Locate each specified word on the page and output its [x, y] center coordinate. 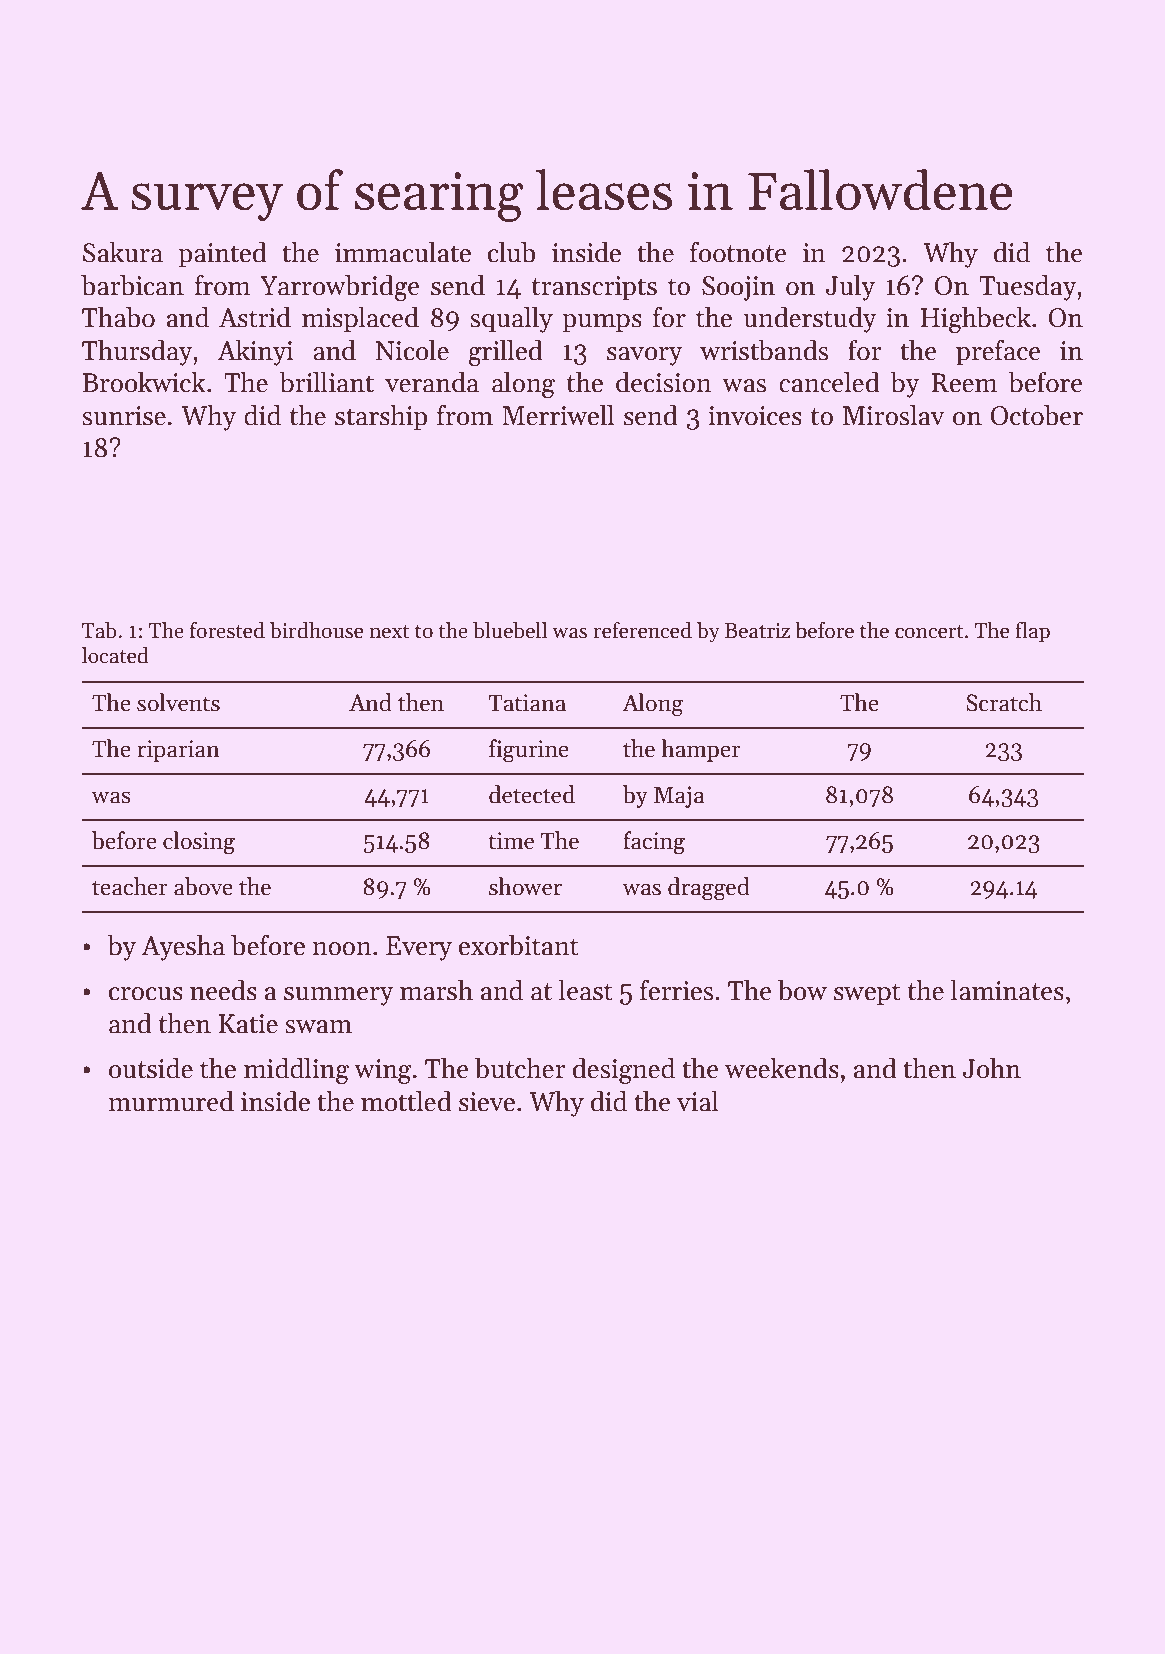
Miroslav [894, 415]
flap [1032, 632]
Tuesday [1028, 288]
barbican [132, 285]
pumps [602, 323]
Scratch [1004, 702]
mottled [406, 1101]
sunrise [124, 416]
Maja [679, 797]
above [203, 886]
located [115, 655]
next [389, 632]
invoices [755, 416]
